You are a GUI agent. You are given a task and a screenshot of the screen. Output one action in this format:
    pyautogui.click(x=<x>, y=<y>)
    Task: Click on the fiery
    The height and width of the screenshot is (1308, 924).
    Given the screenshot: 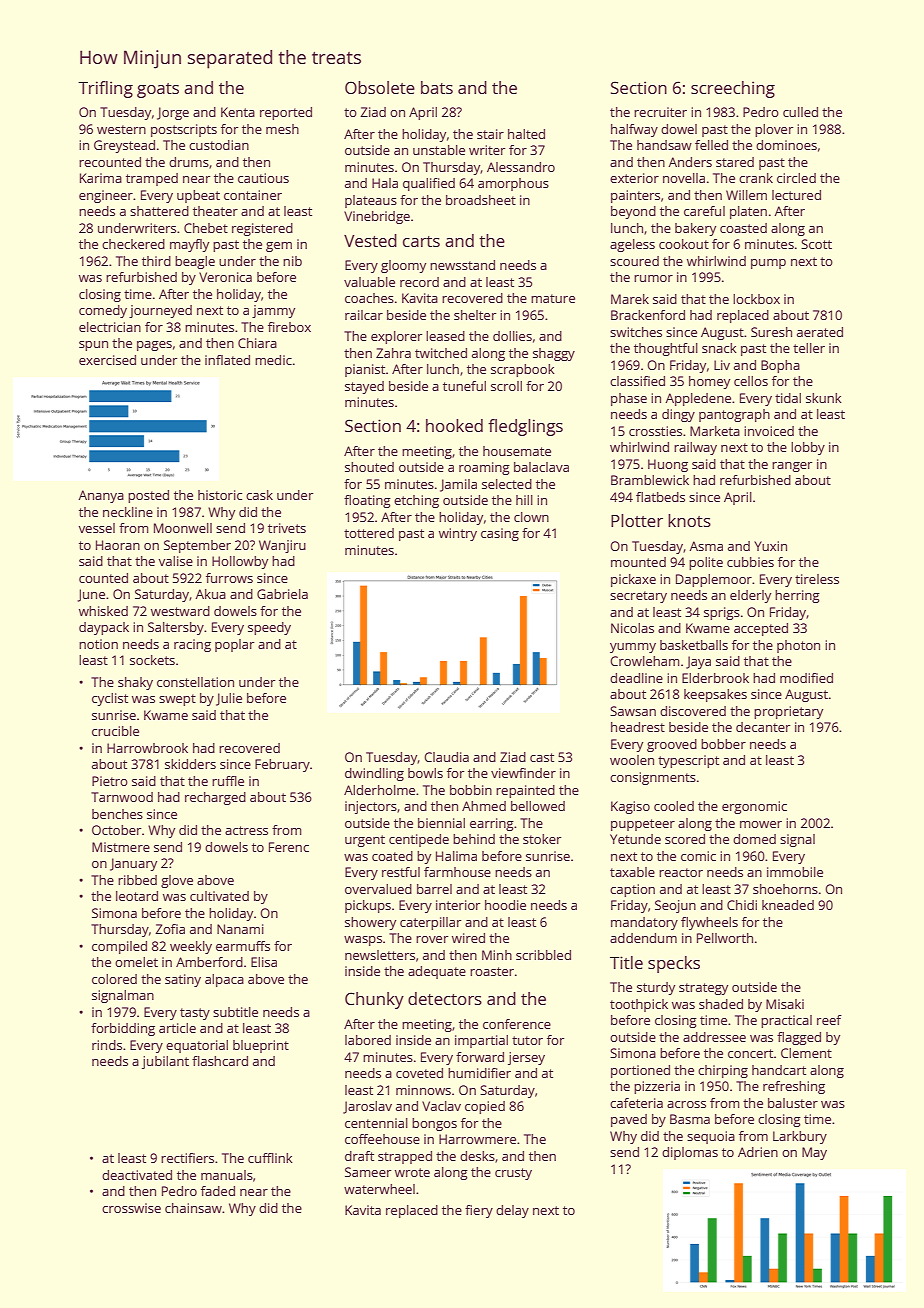 What is the action you would take?
    pyautogui.click(x=479, y=1211)
